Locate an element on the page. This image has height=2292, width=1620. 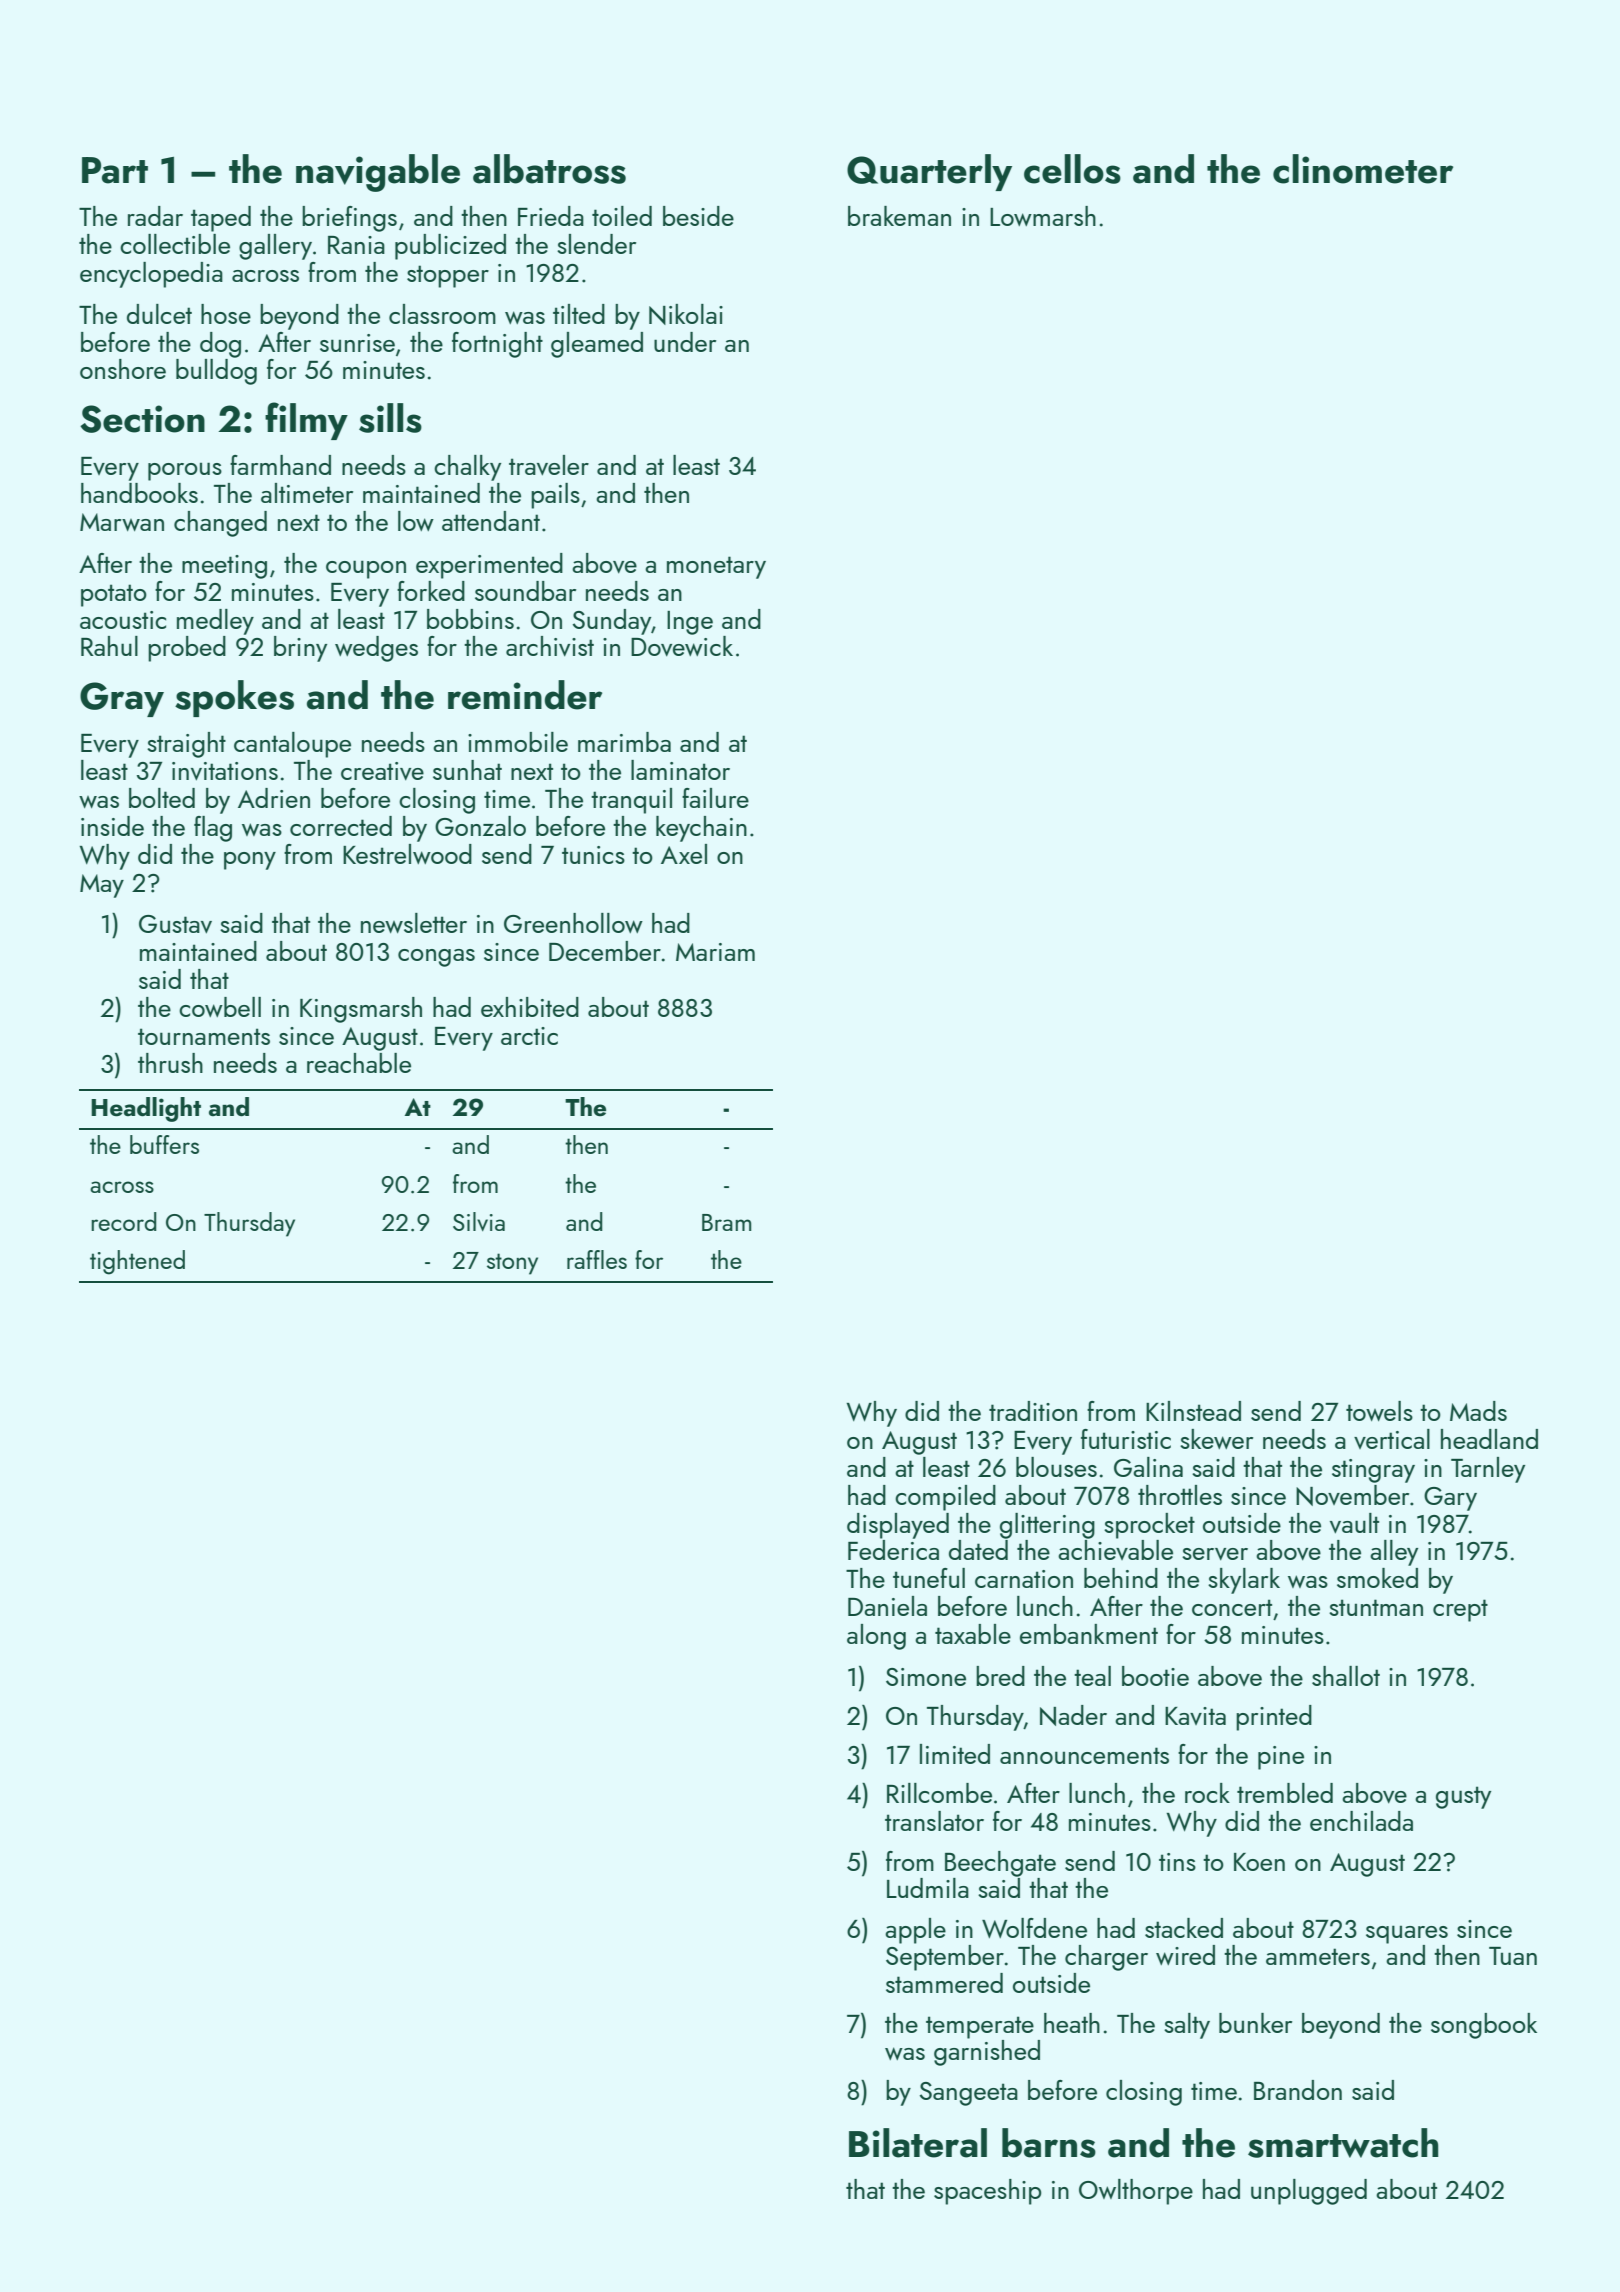
spaceship is located at coordinates (987, 2192).
